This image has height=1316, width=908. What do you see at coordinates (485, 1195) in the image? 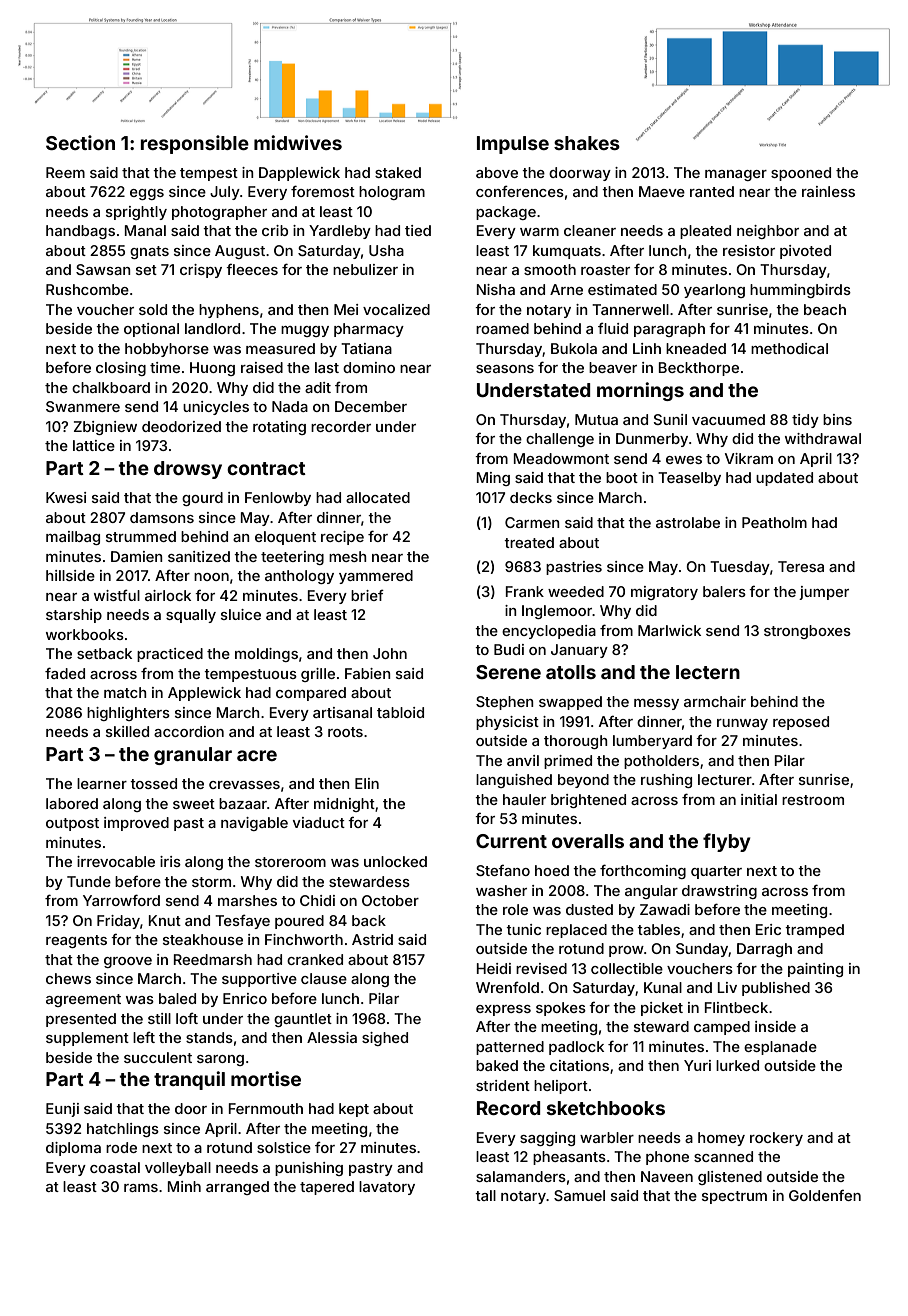
I see `tall` at bounding box center [485, 1195].
